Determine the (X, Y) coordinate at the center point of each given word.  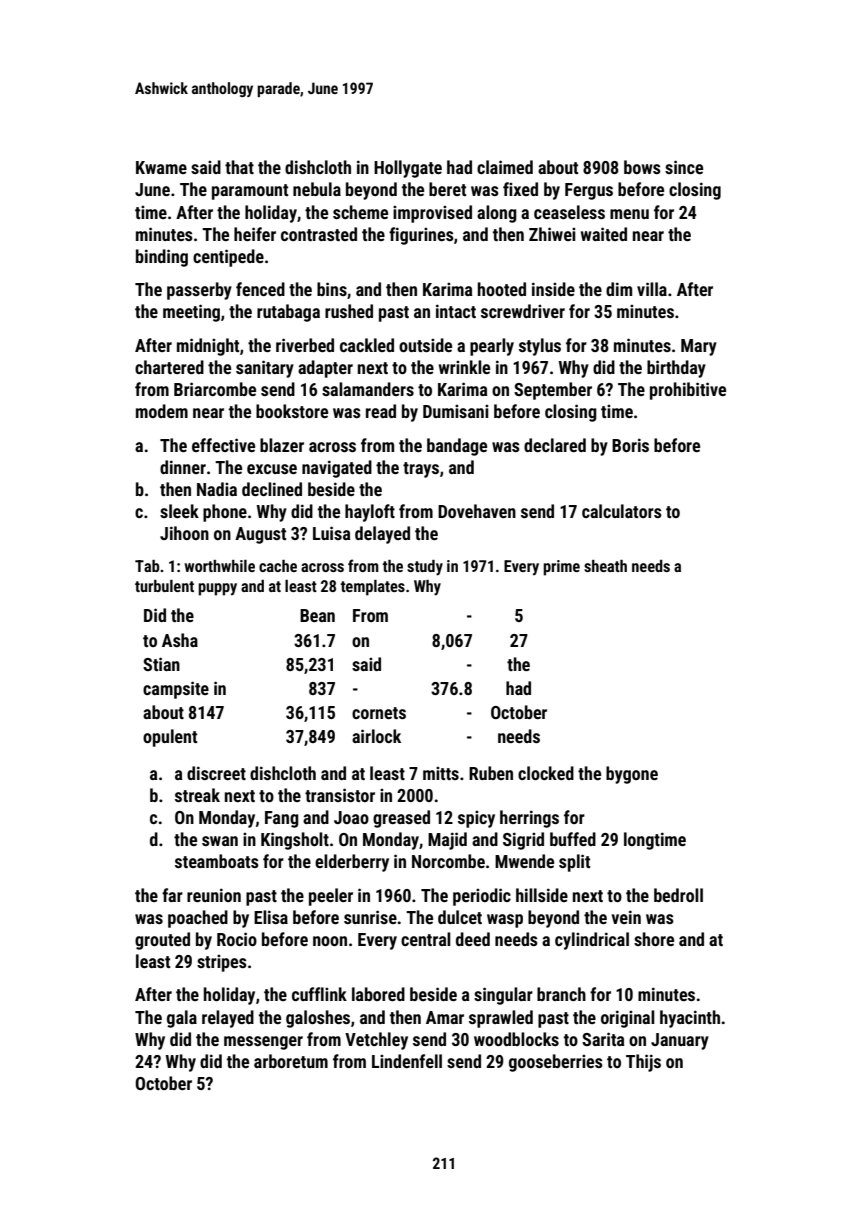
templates (373, 588)
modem (162, 411)
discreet (216, 773)
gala (182, 1019)
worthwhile (220, 566)
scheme (360, 212)
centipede (228, 258)
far (172, 895)
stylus (540, 347)
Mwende (524, 861)
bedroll (678, 895)
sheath (605, 566)
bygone (632, 775)
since (684, 167)
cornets (379, 713)
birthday (676, 369)
